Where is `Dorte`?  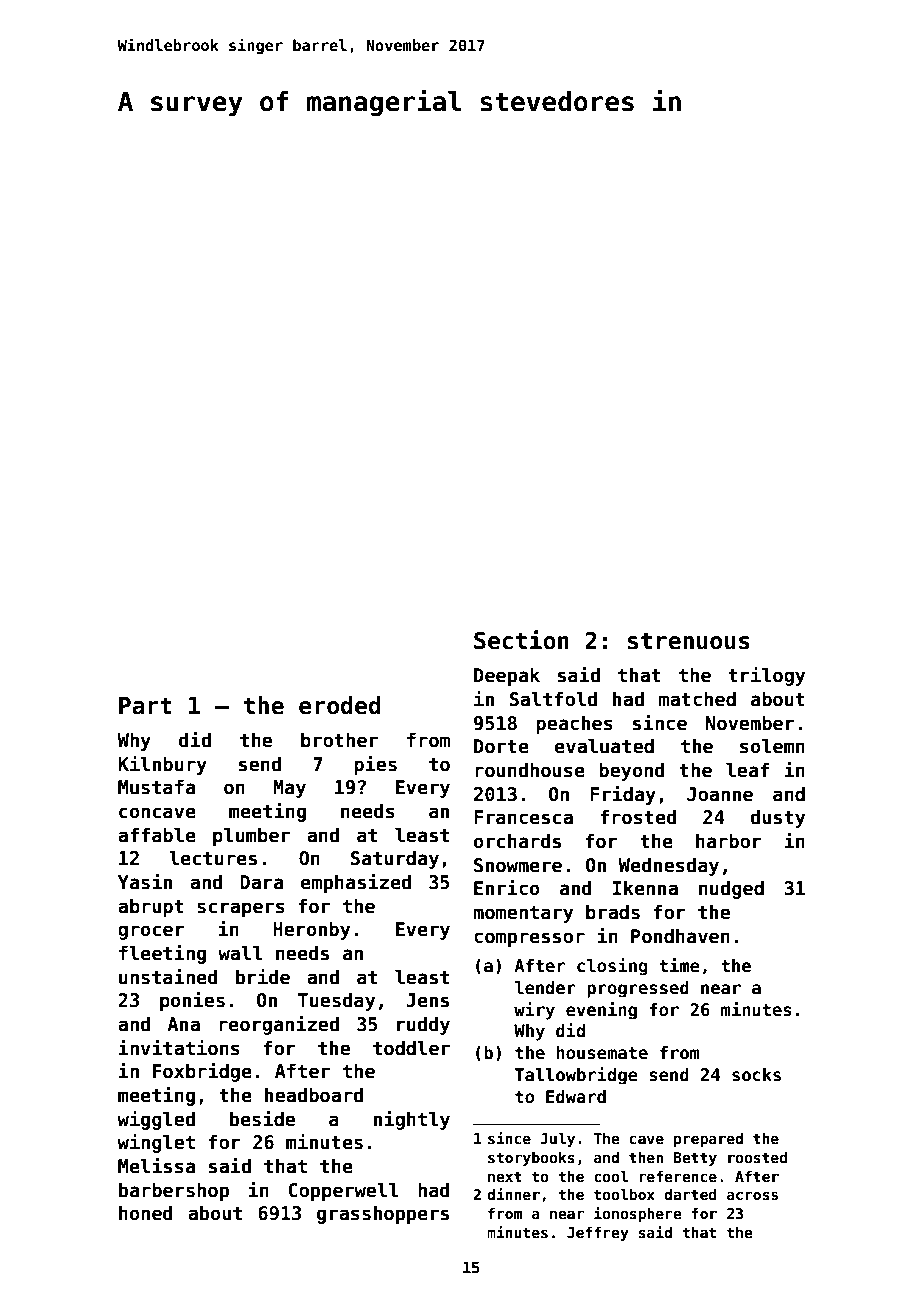
Dorte is located at coordinates (501, 746).
